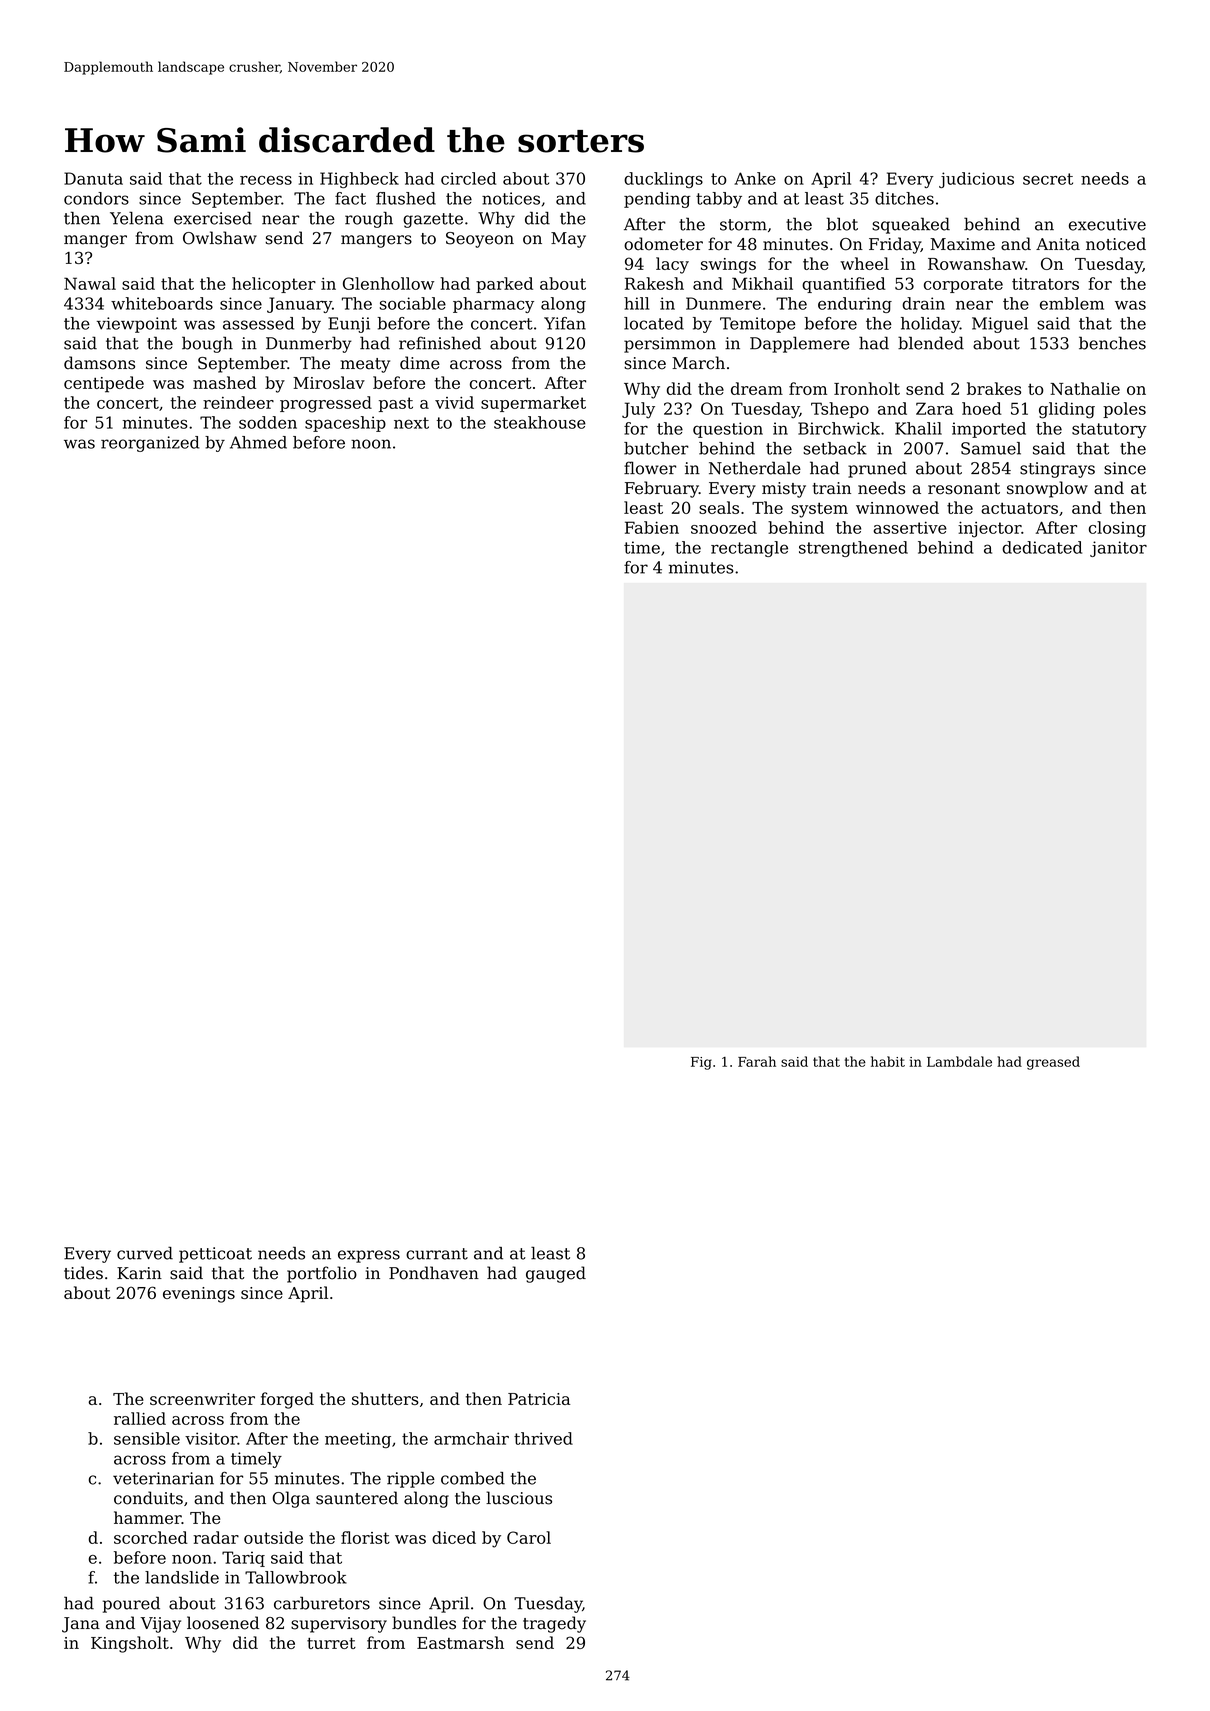  I want to click on seals, so click(719, 507).
